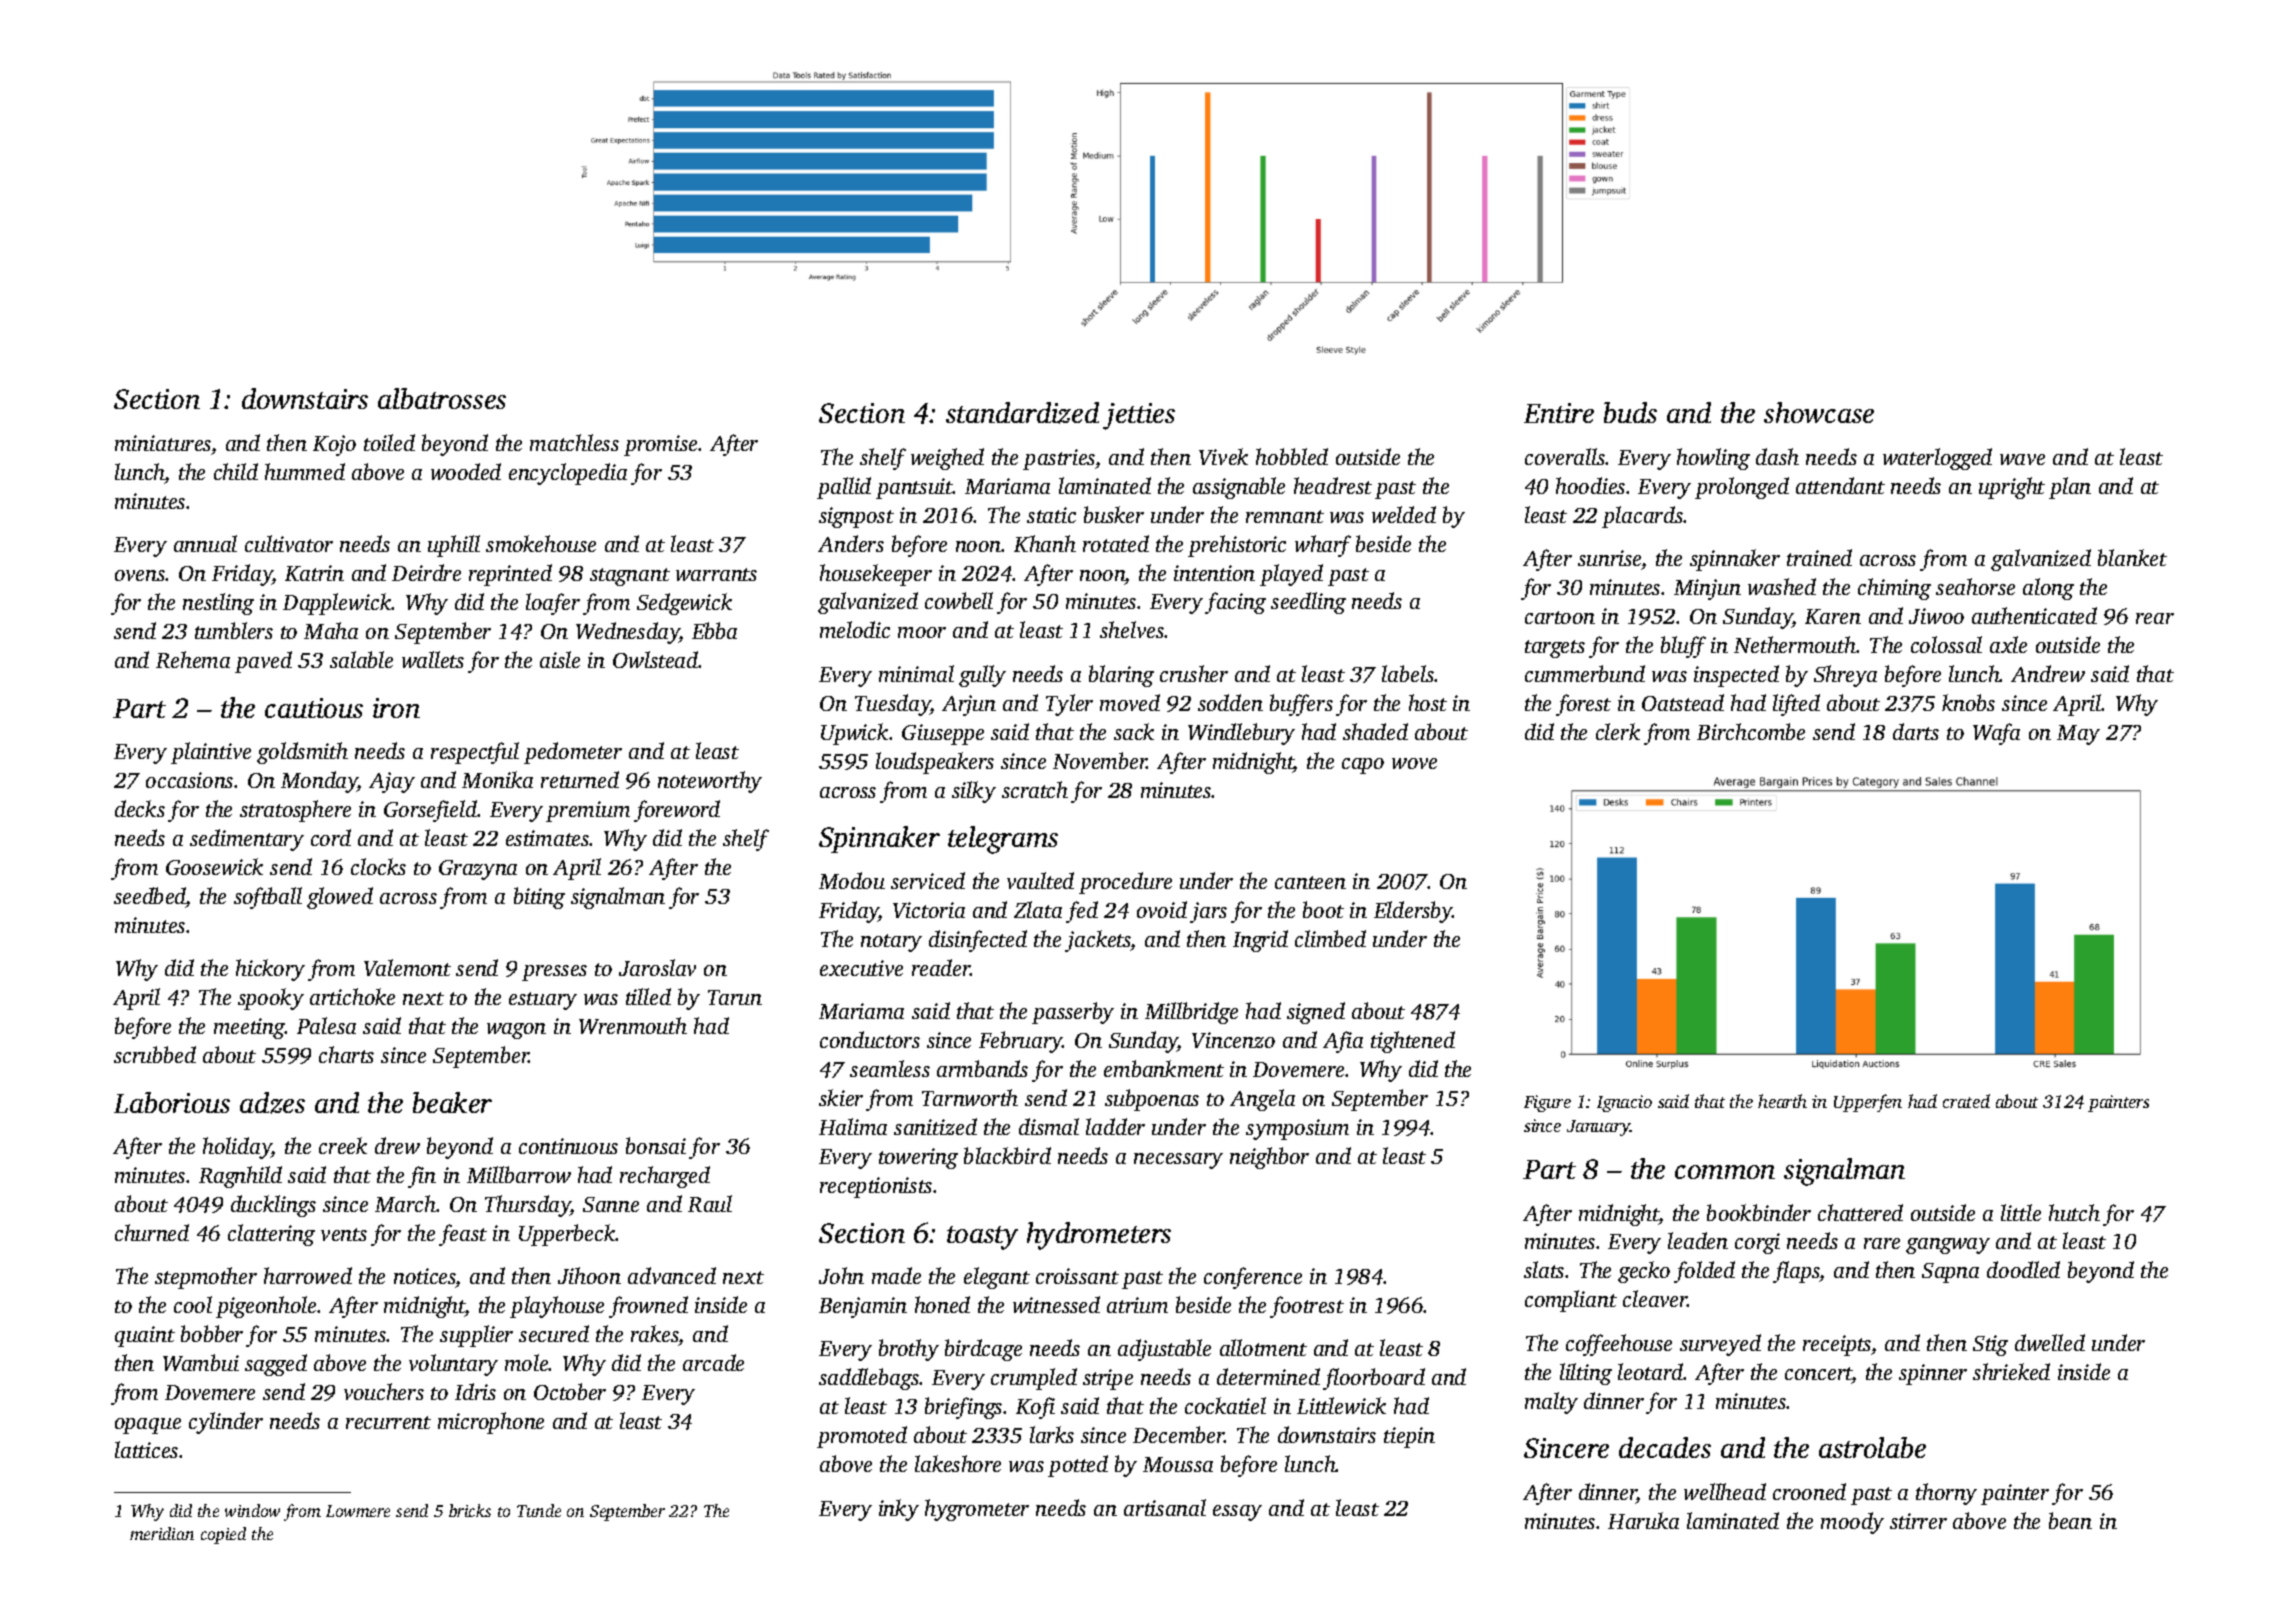  What do you see at coordinates (1164, 1068) in the document?
I see `embankment` at bounding box center [1164, 1068].
